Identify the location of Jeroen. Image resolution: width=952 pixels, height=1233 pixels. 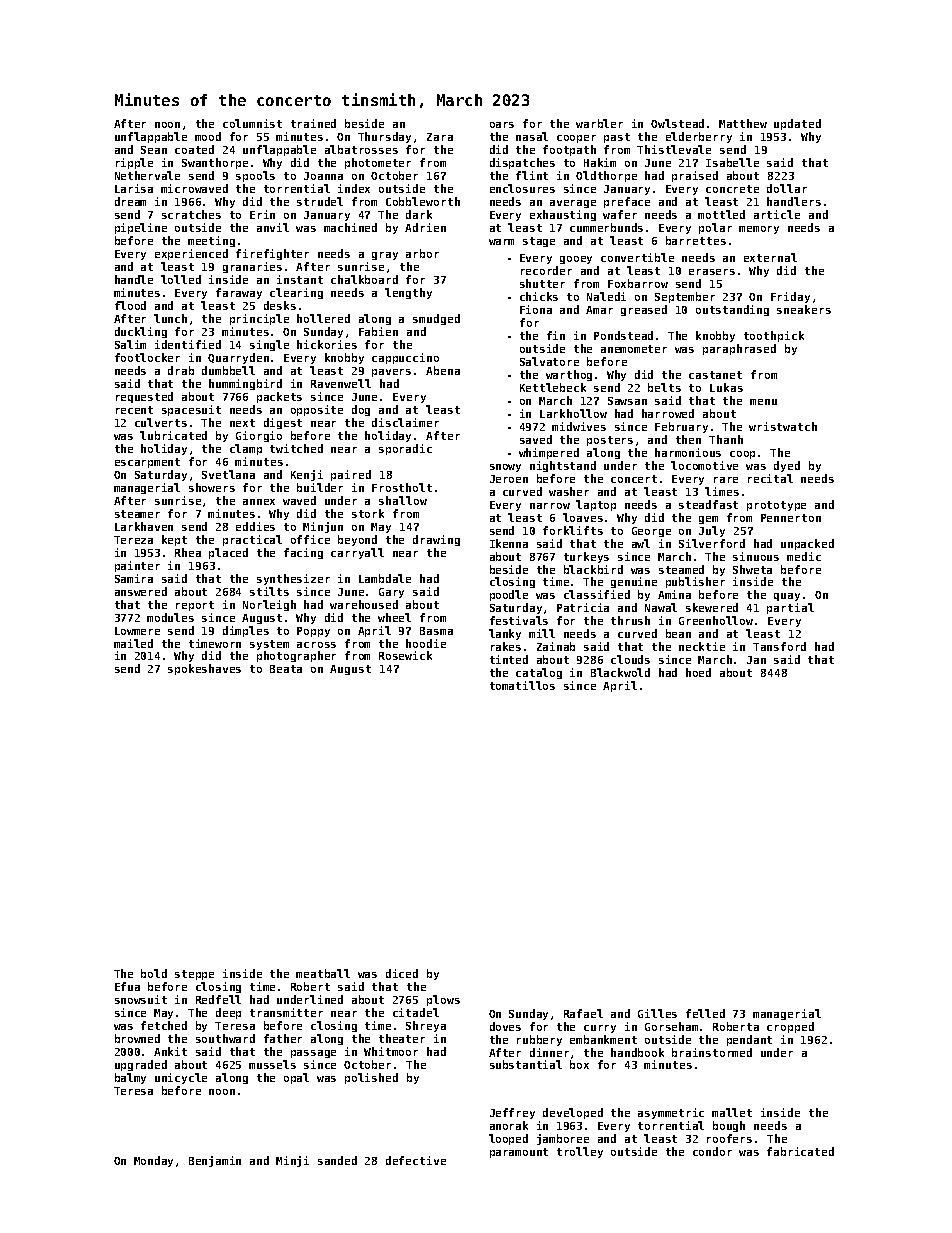
(509, 479).
